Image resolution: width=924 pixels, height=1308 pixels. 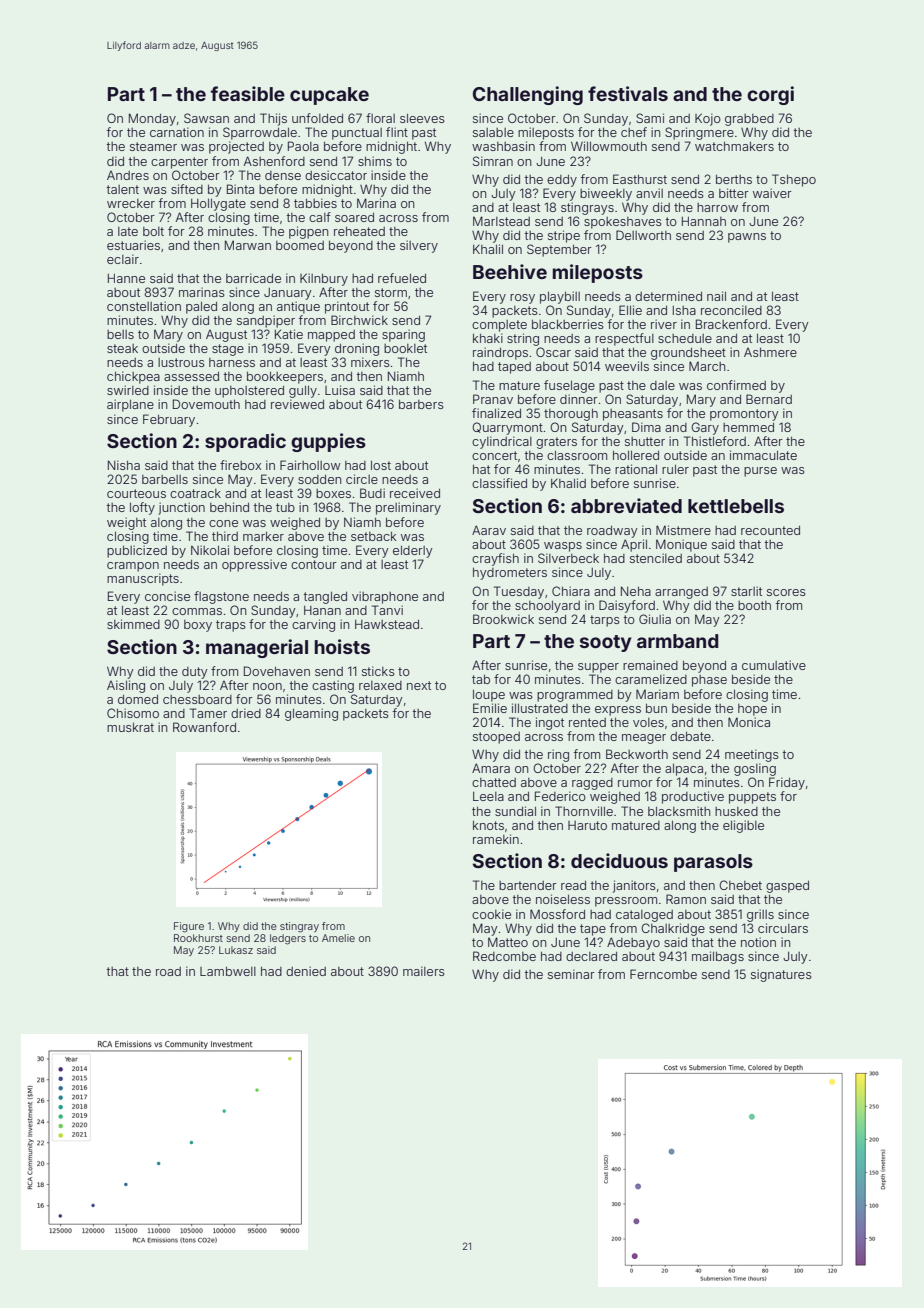 What do you see at coordinates (606, 194) in the page?
I see `biweekly` at bounding box center [606, 194].
